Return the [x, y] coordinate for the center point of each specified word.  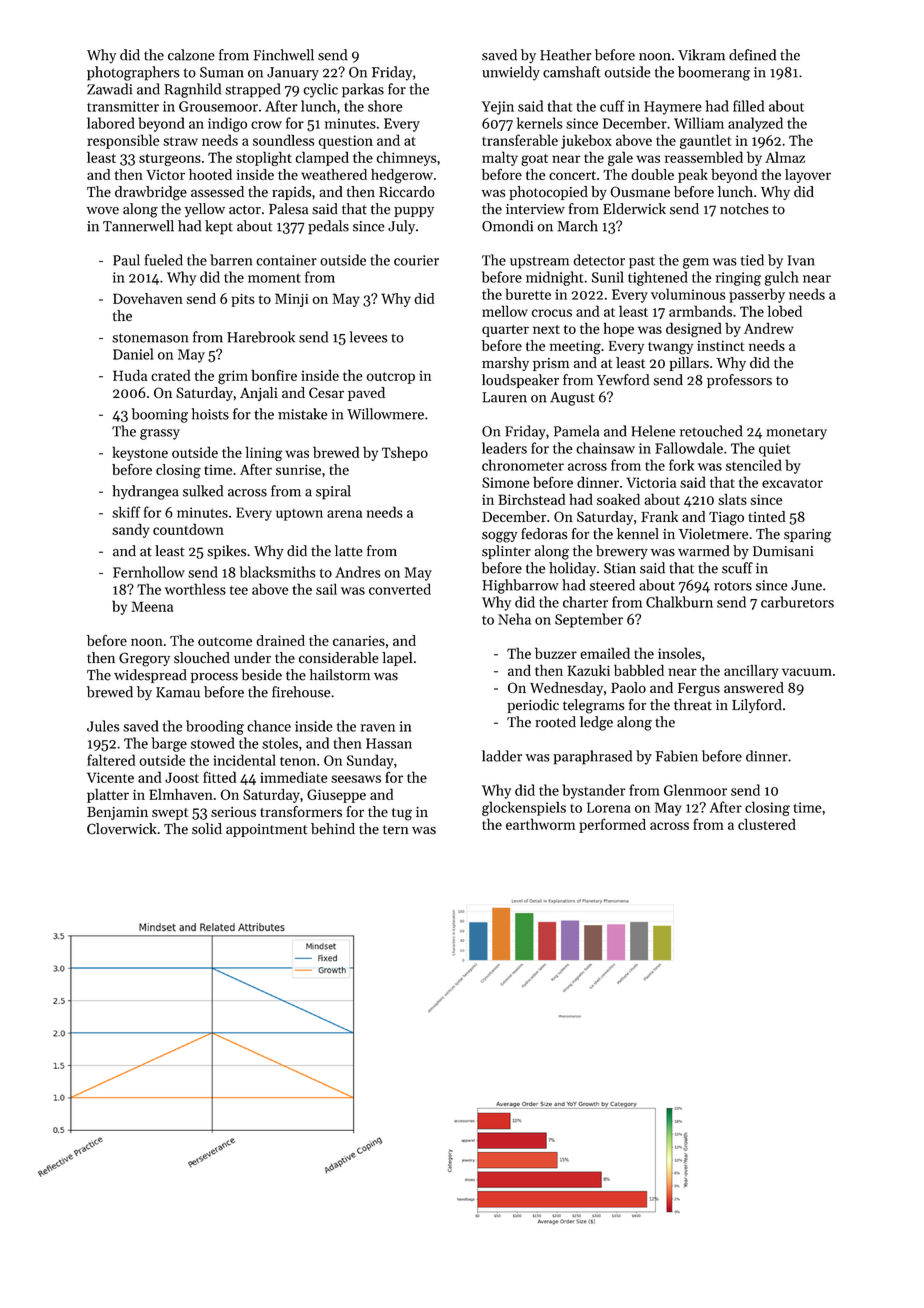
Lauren [504, 397]
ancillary [751, 672]
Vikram [701, 55]
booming [160, 415]
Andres [358, 572]
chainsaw [605, 448]
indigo [227, 124]
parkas [363, 90]
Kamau [178, 692]
